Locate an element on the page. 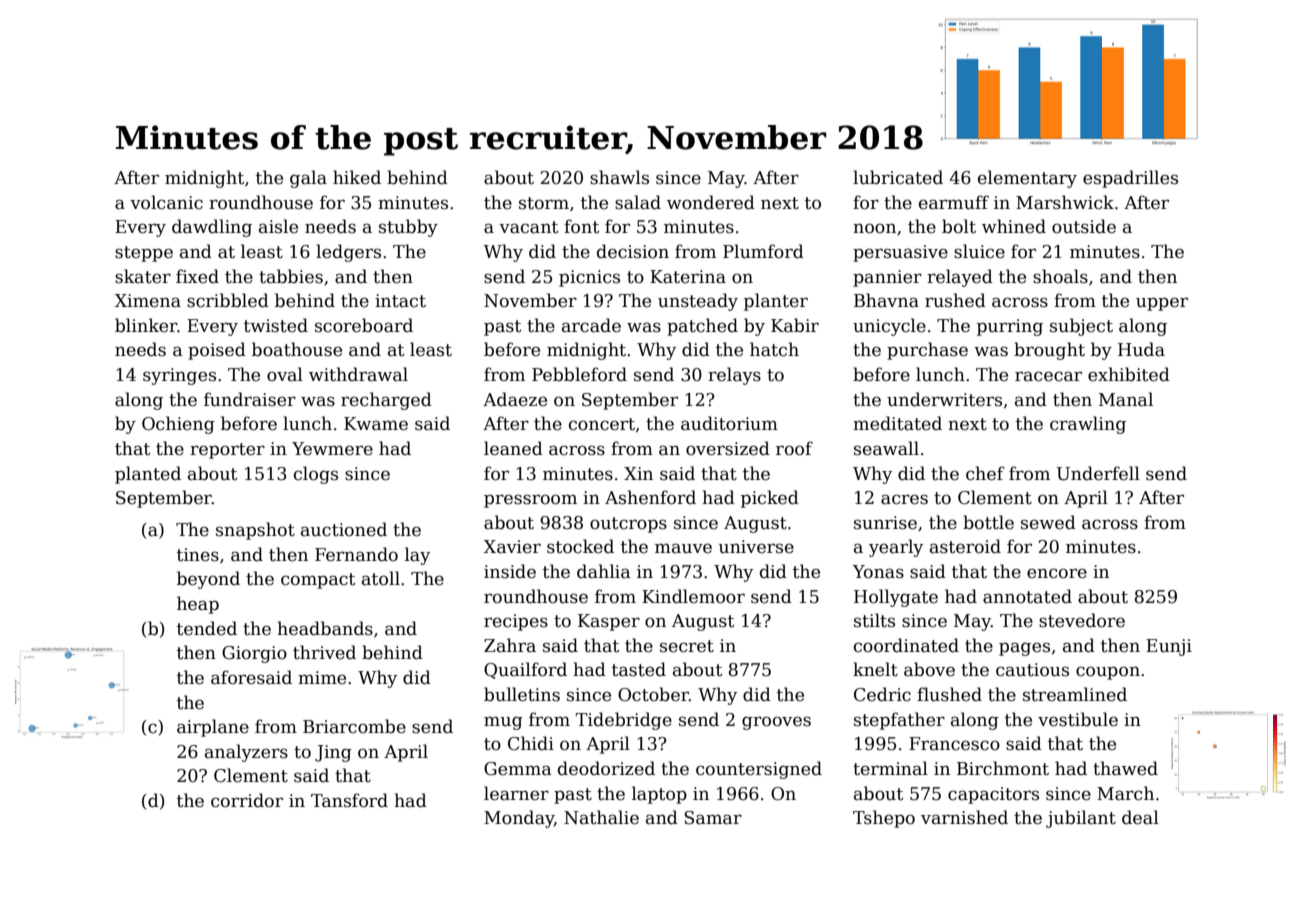  gala is located at coordinates (308, 179).
